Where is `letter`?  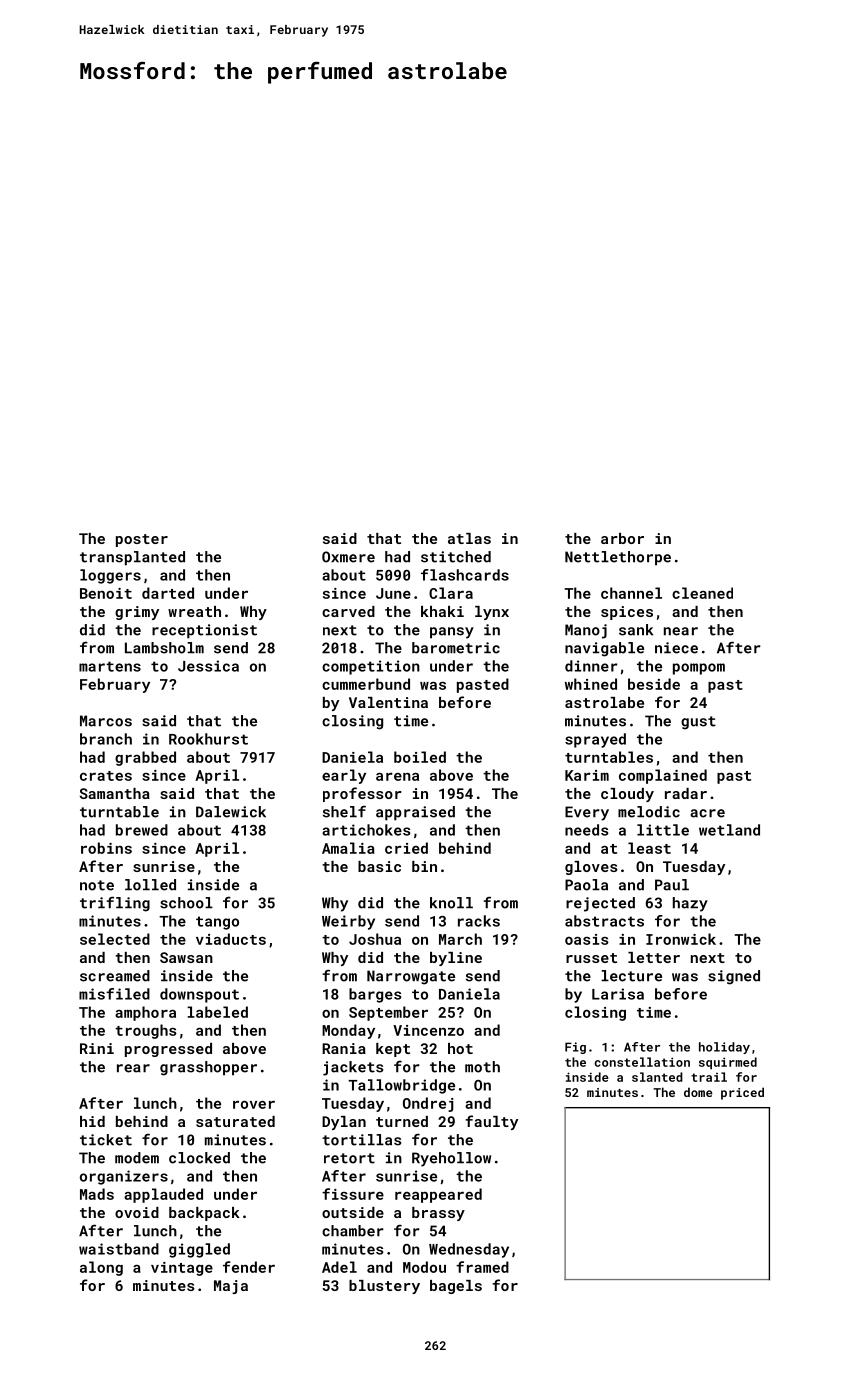 letter is located at coordinates (654, 957).
